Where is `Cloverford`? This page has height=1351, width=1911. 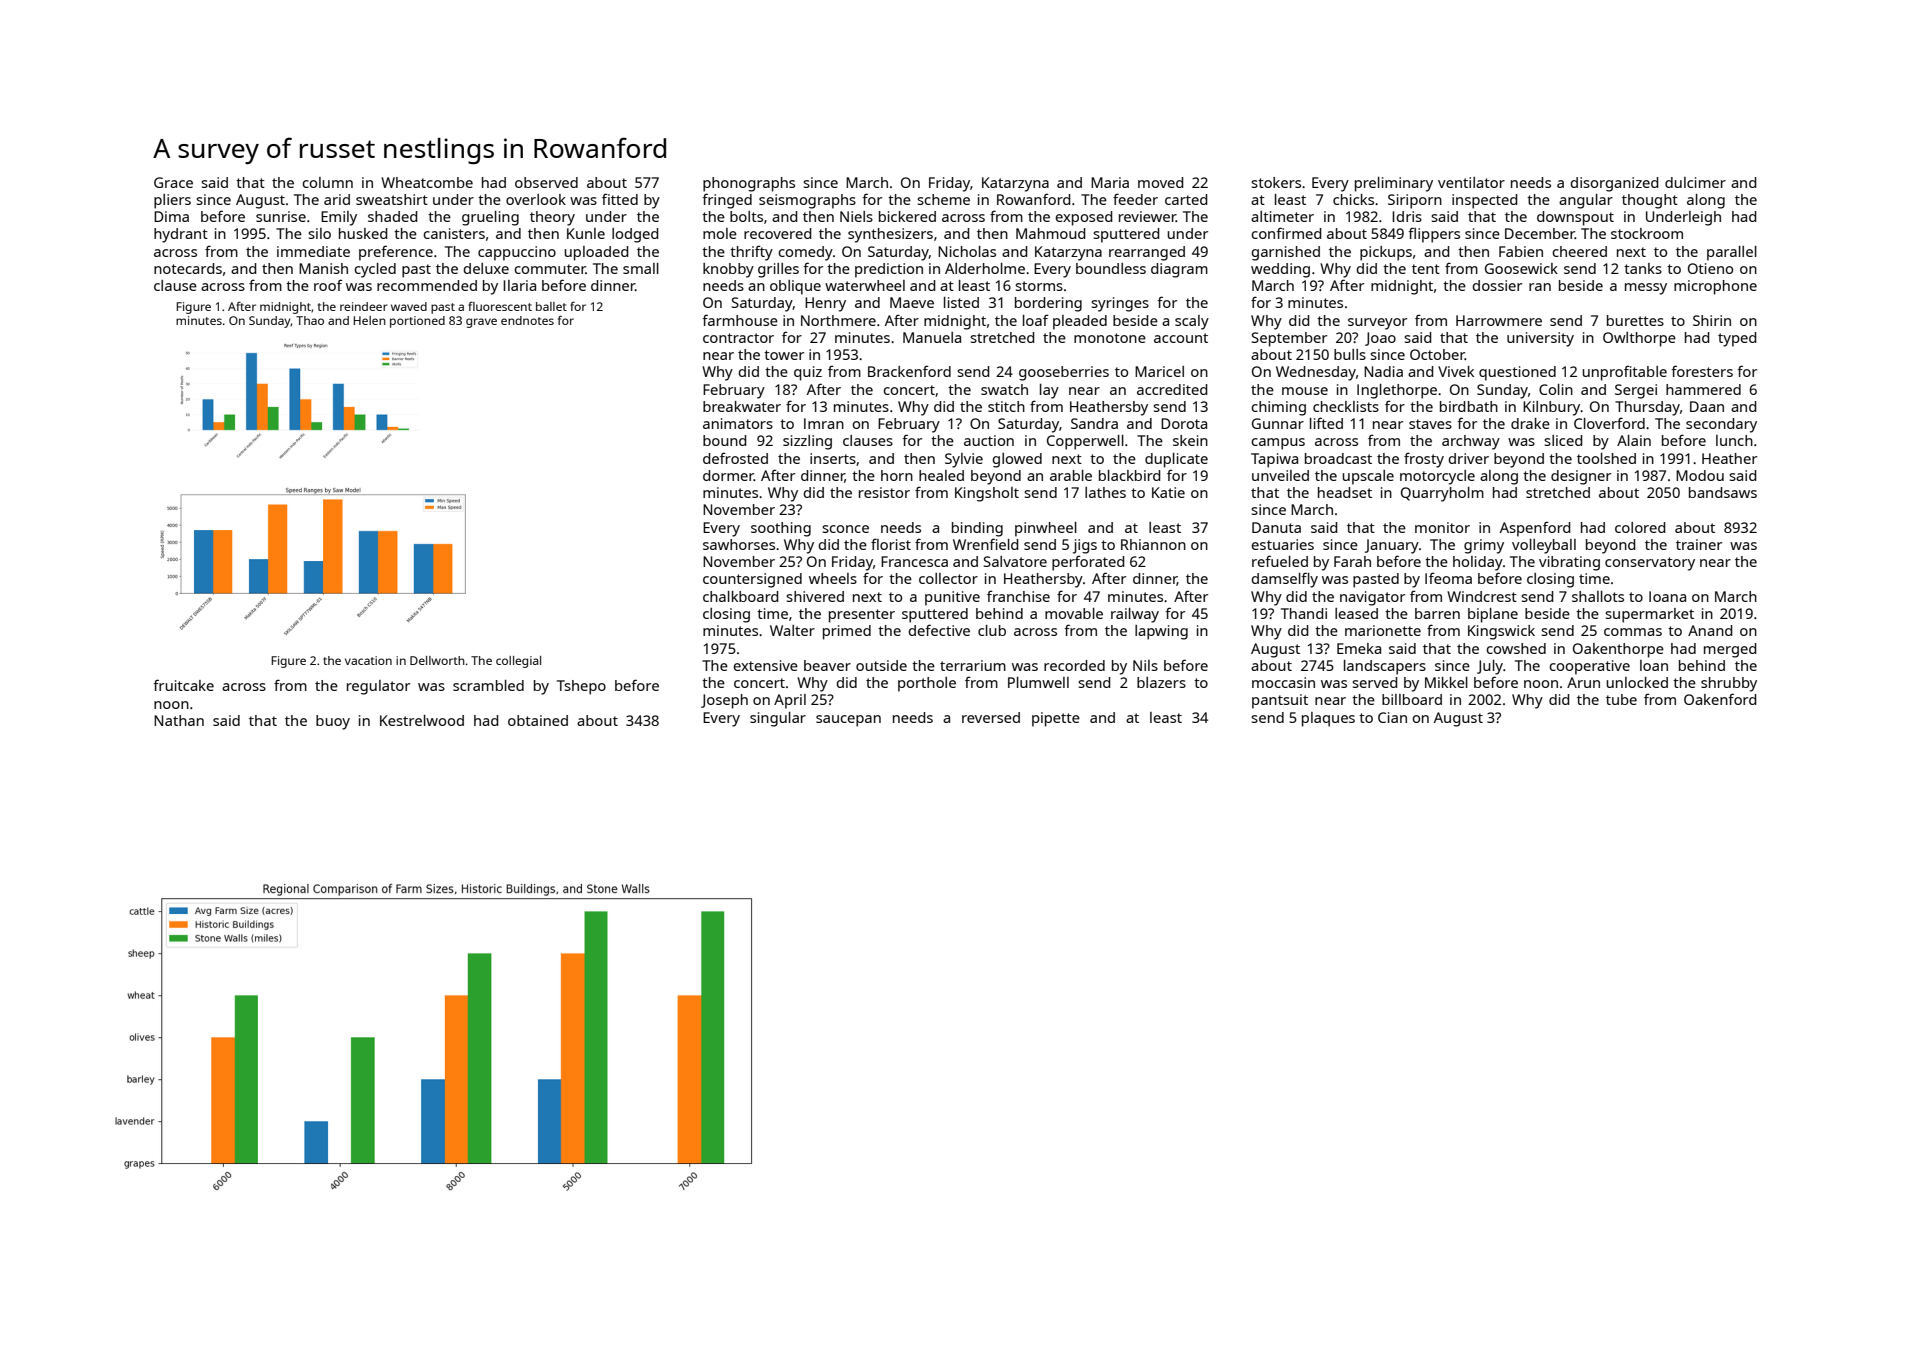
Cloverford is located at coordinates (1609, 423).
